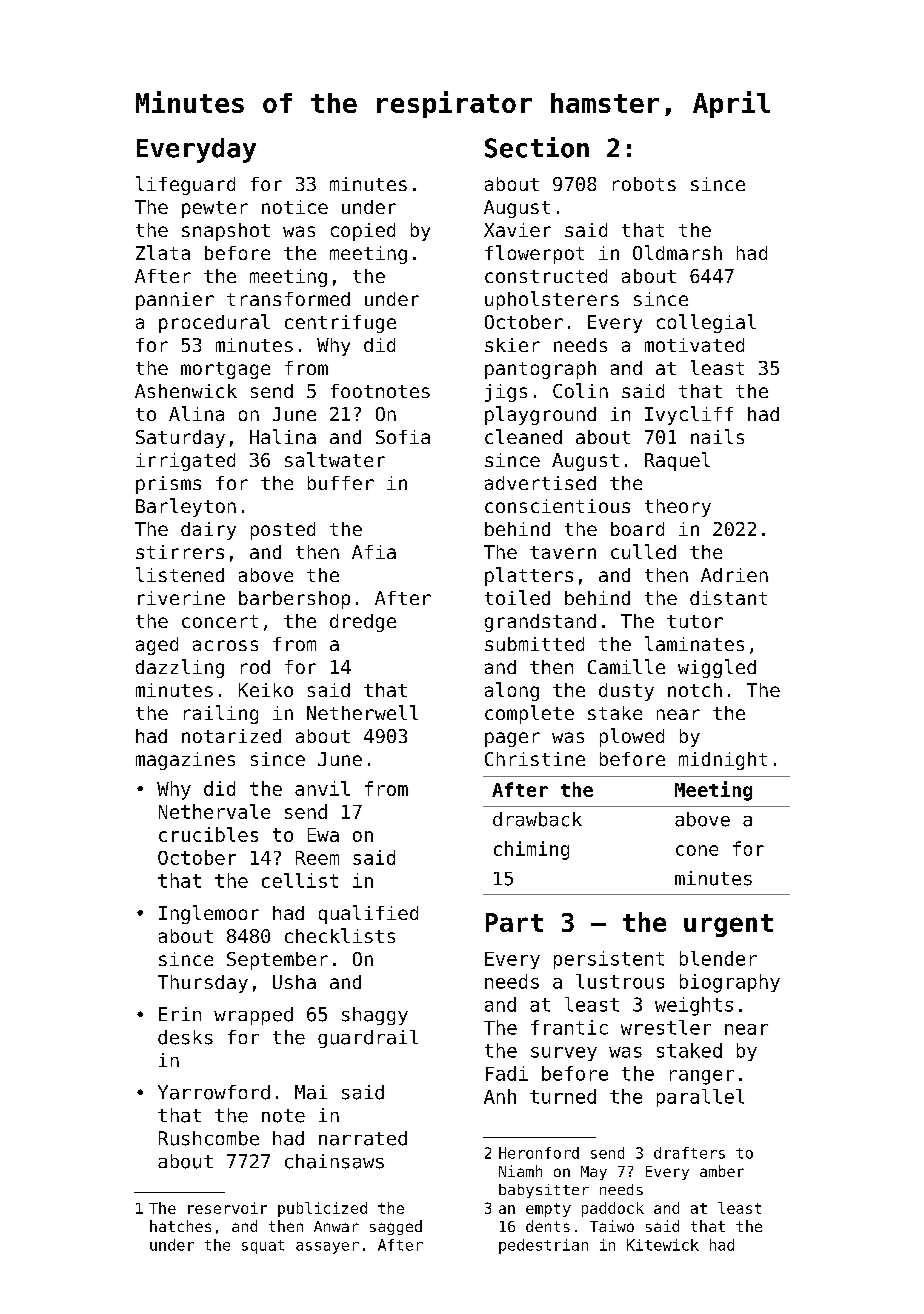 This screenshot has height=1314, width=924. Describe the element at coordinates (702, 1077) in the screenshot. I see `ranger` at that location.
